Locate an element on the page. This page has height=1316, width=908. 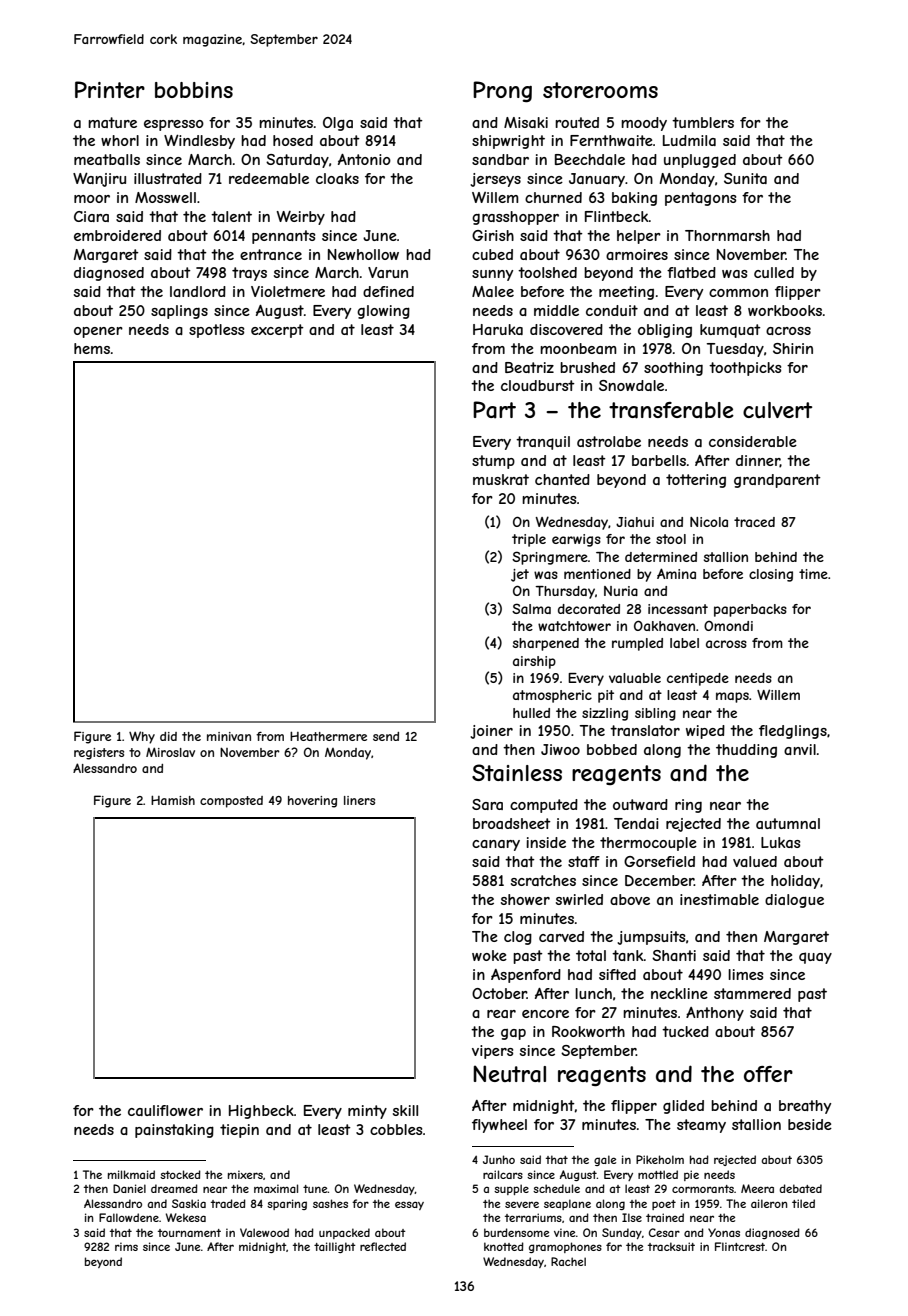
Gorsefield is located at coordinates (659, 861).
